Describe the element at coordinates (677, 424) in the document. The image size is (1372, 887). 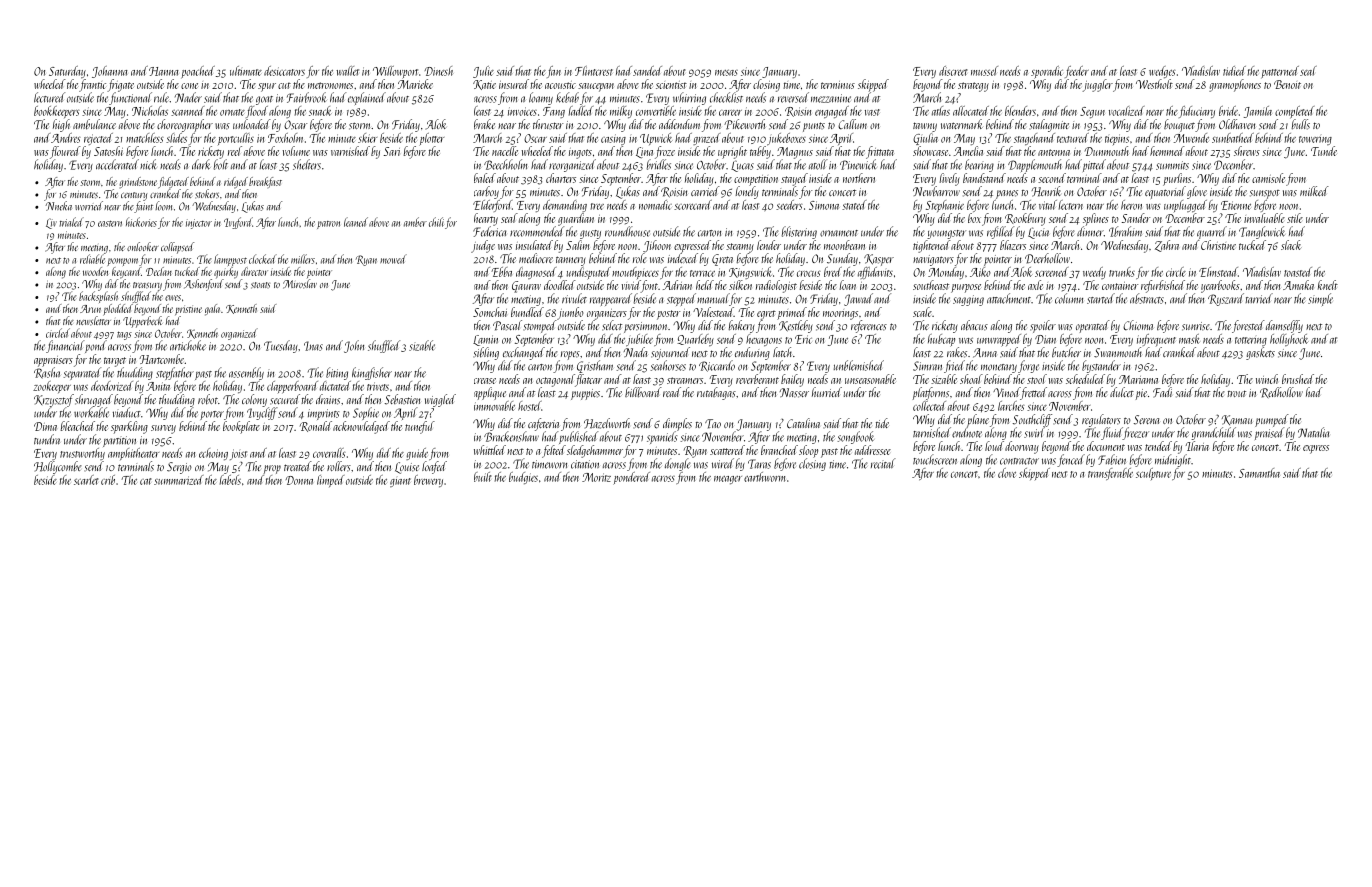
I see `dimples` at that location.
